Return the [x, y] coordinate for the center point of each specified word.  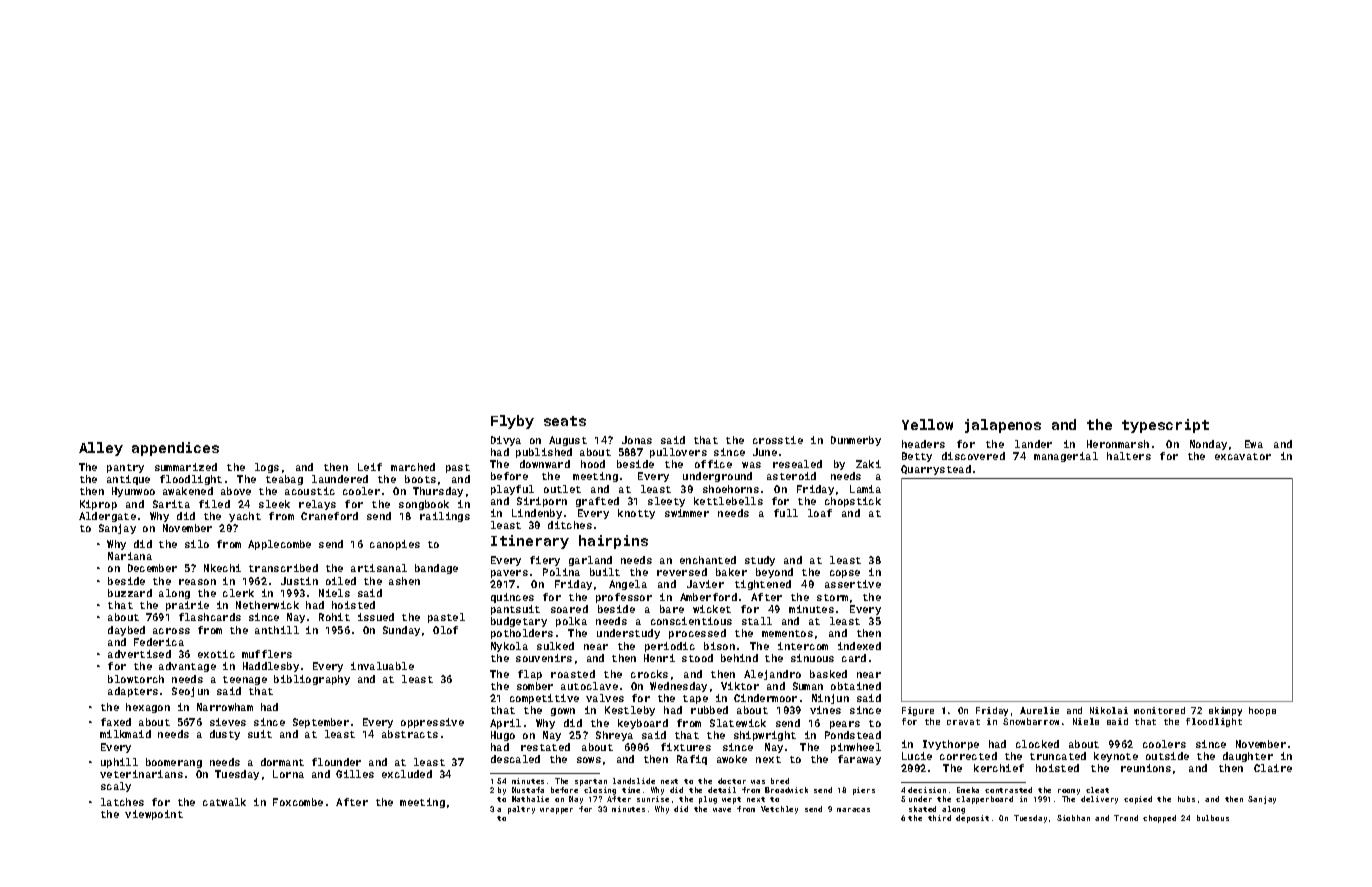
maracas [853, 810]
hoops [1262, 711]
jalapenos [1003, 426]
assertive [853, 584]
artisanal [379, 568]
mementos [787, 633]
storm [832, 597]
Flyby [512, 422]
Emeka [968, 790]
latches [122, 802]
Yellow [927, 424]
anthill [277, 630]
